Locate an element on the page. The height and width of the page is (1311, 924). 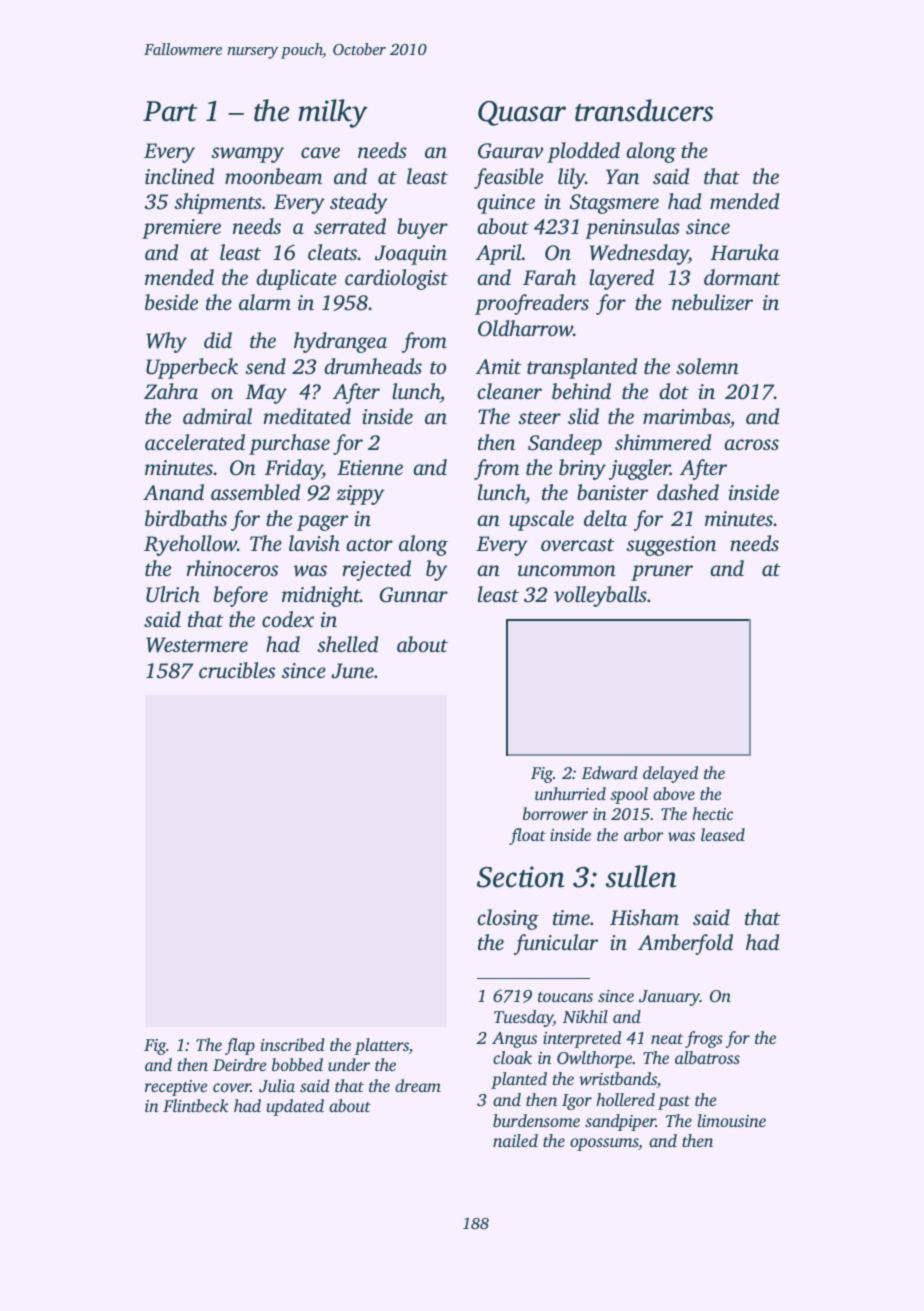
flap is located at coordinates (240, 1046).
